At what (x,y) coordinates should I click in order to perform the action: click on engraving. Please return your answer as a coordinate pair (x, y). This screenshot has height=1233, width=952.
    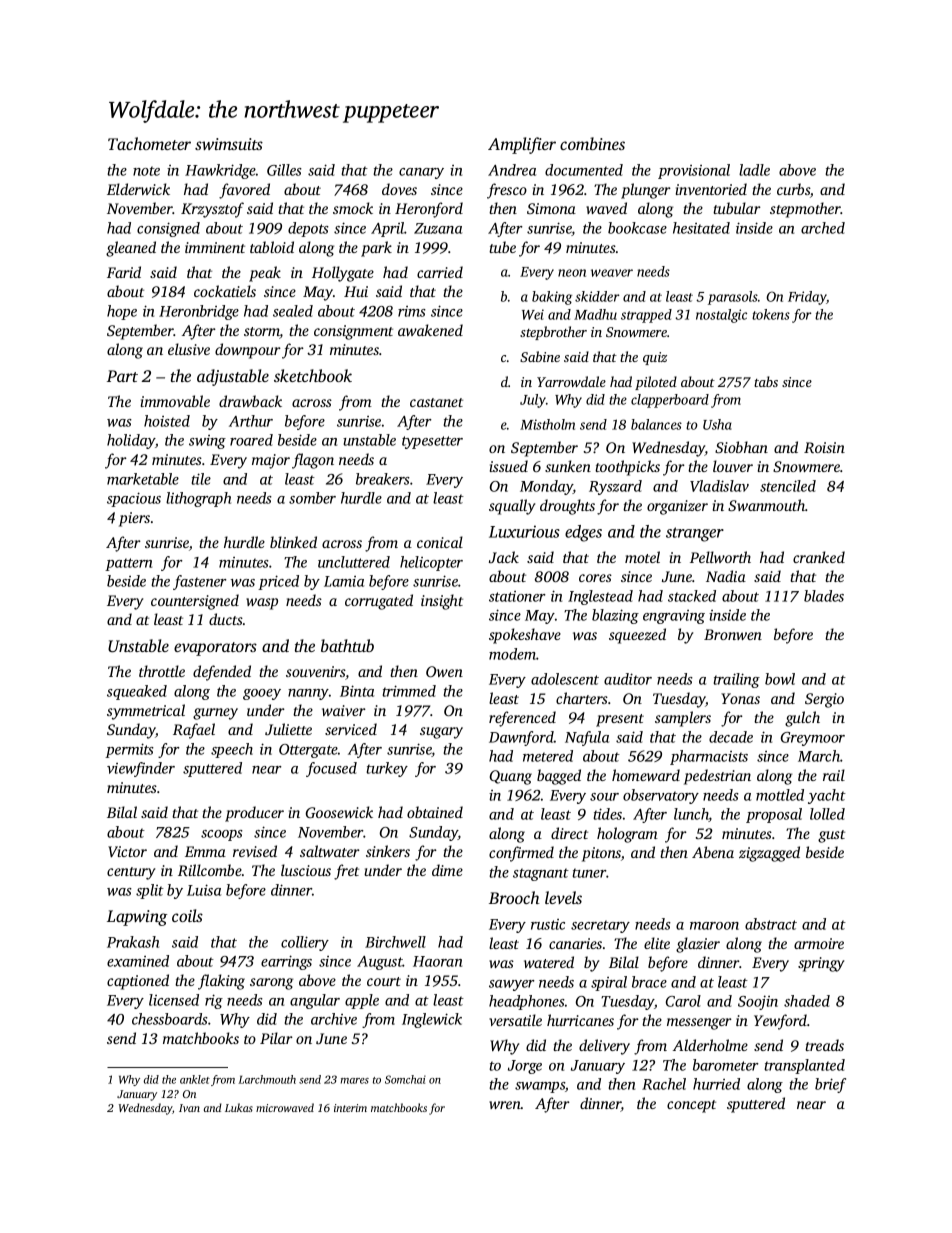
    Looking at the image, I should click on (674, 617).
